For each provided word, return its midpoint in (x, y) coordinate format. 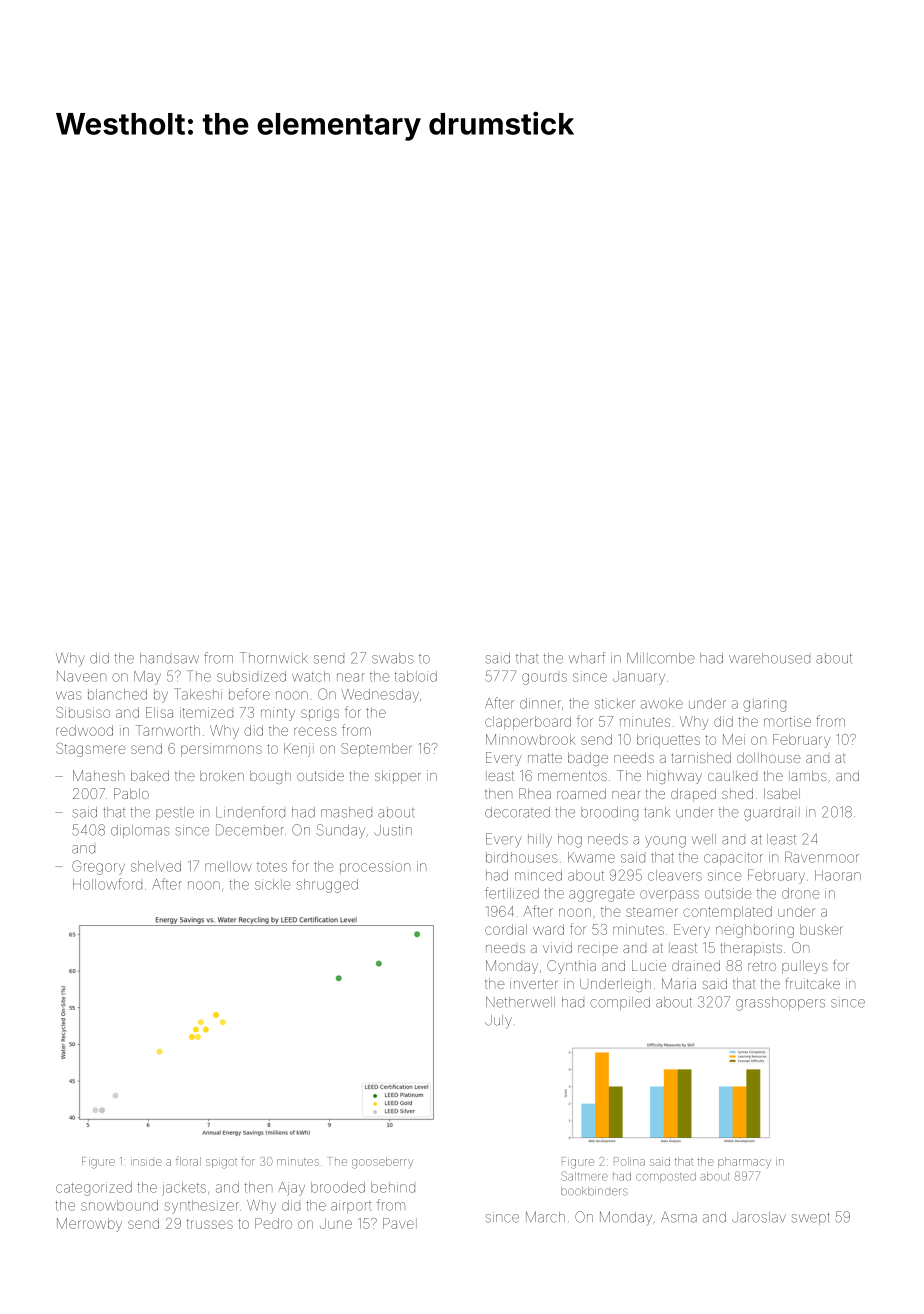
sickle (273, 884)
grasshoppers (780, 1004)
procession (375, 868)
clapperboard (528, 723)
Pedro (273, 1223)
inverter (534, 983)
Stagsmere (90, 750)
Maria (679, 983)
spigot (221, 1164)
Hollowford (107, 884)
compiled (620, 1003)
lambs (808, 776)
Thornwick (274, 658)
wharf (587, 658)
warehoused (769, 658)
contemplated (727, 913)
